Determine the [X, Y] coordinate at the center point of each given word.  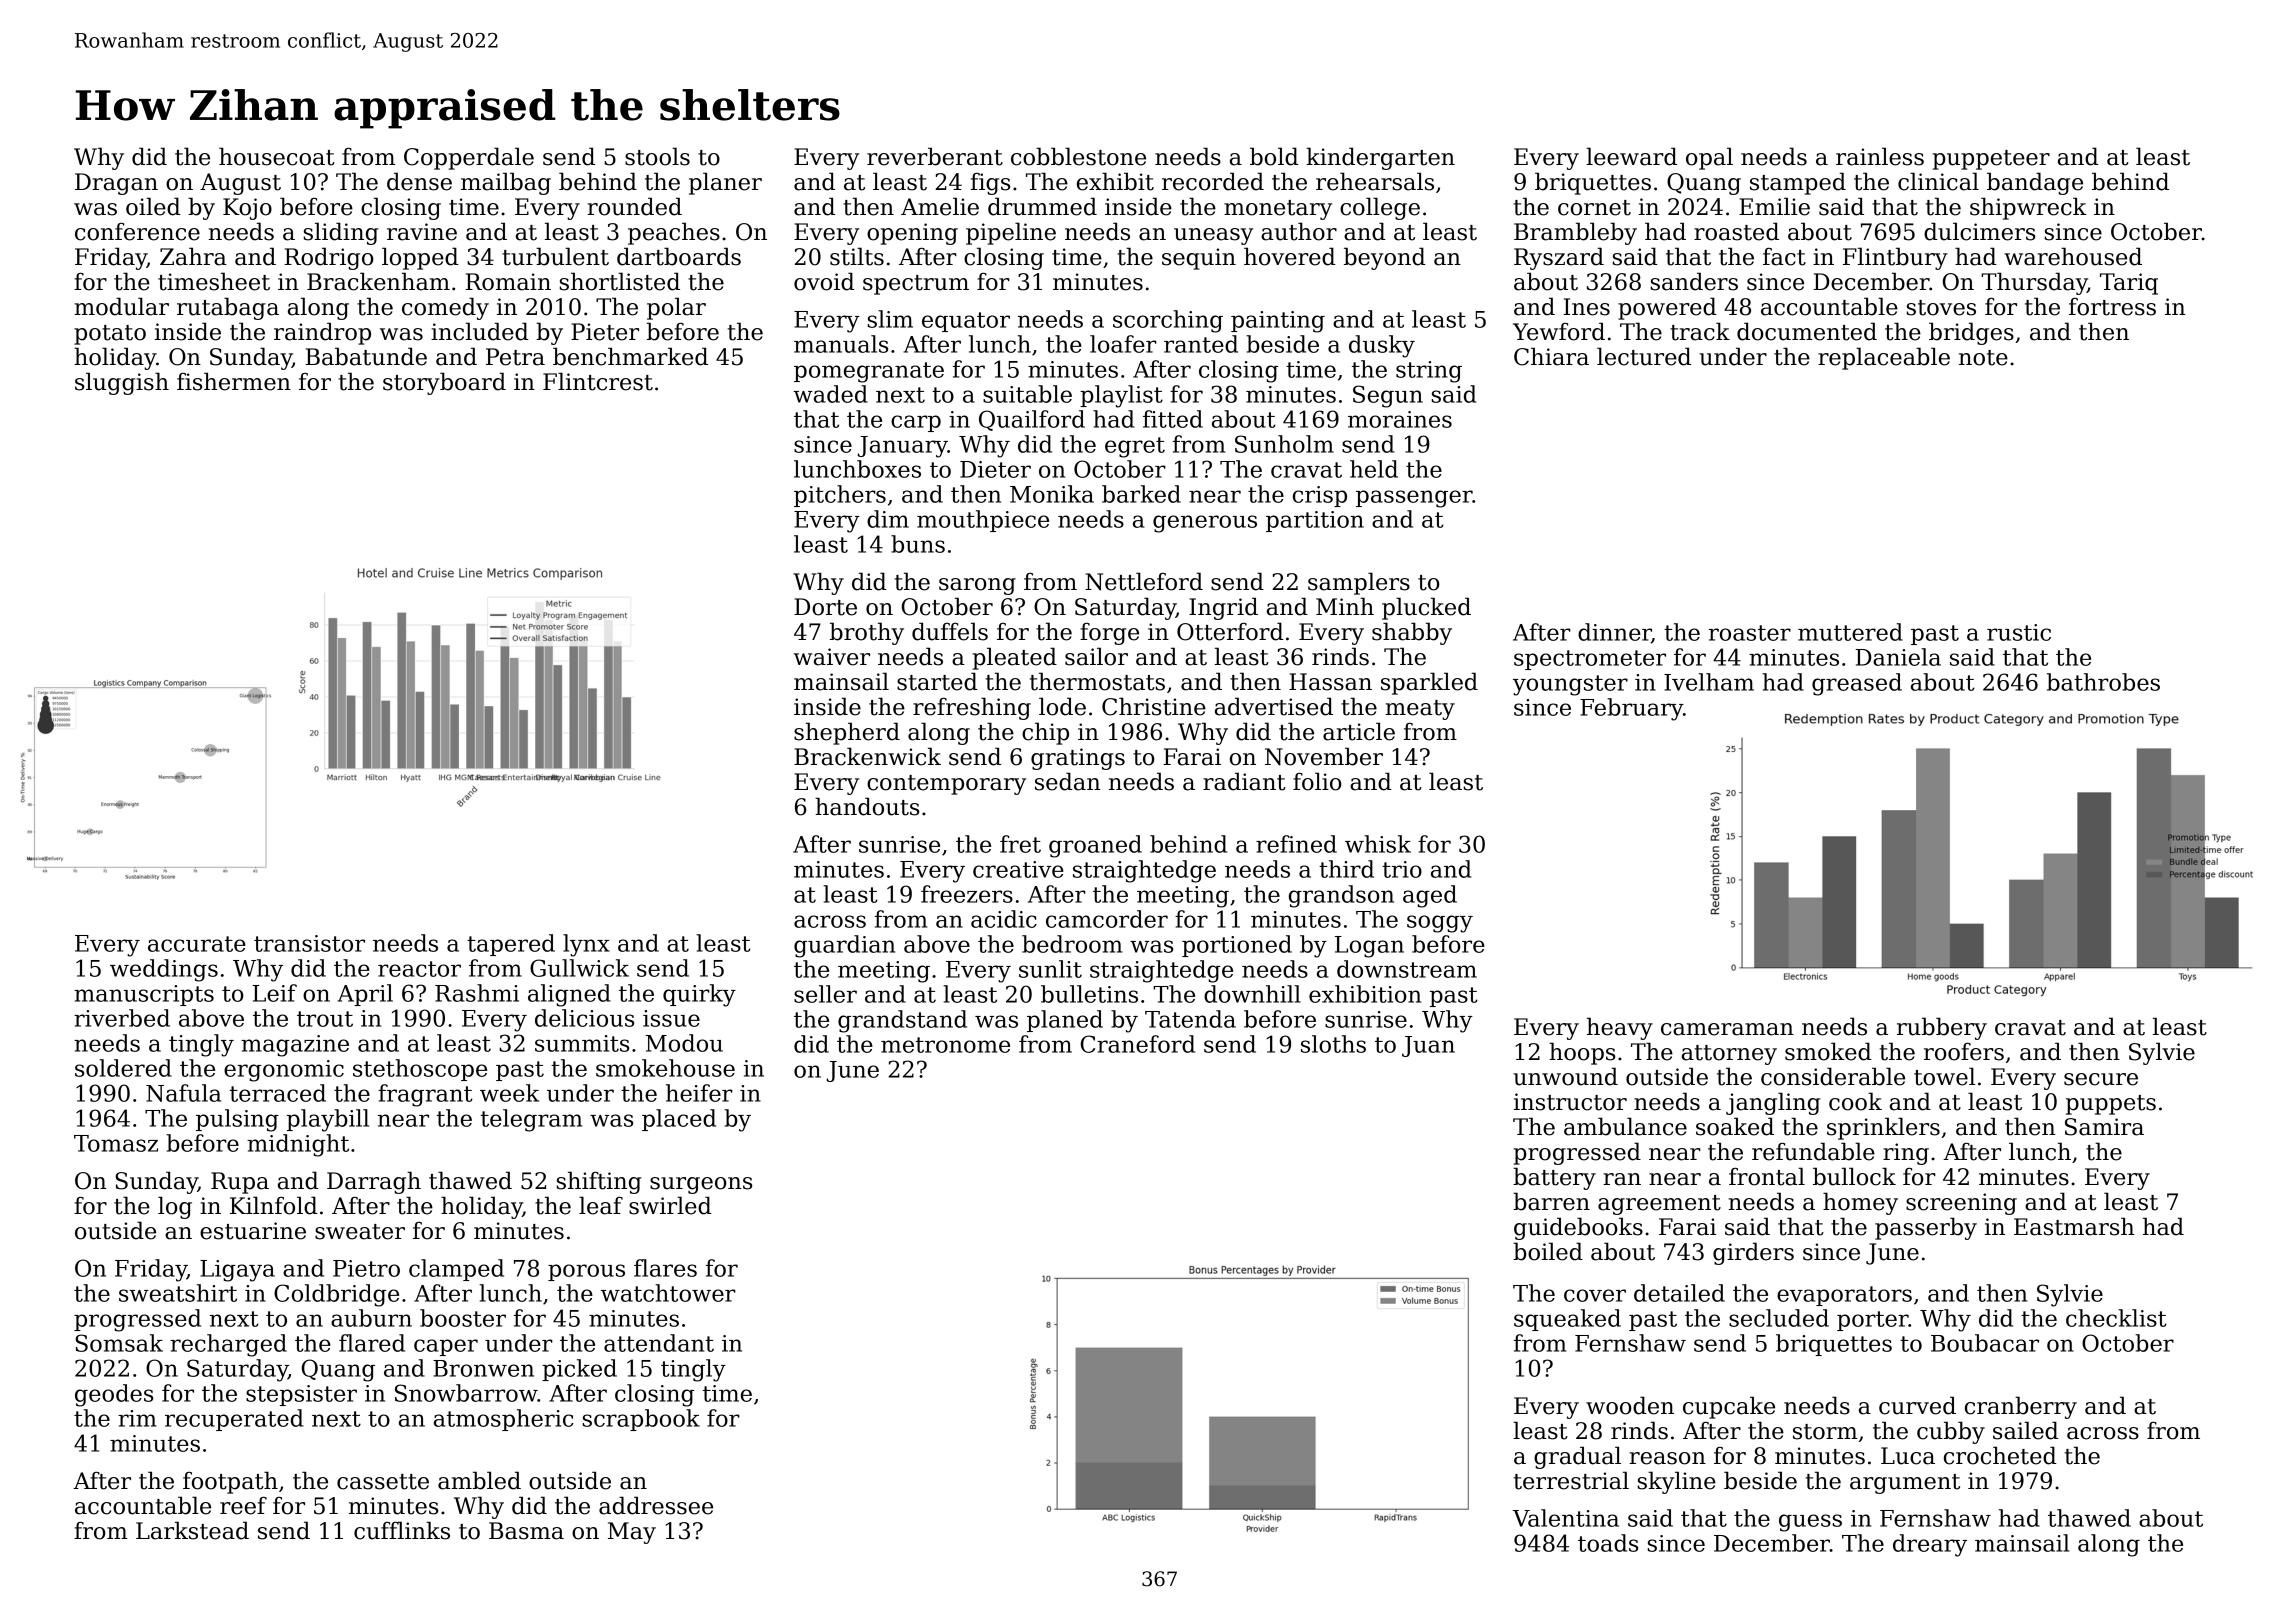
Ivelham [1709, 682]
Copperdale [469, 158]
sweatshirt [178, 1293]
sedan [1067, 781]
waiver [832, 657]
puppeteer [1991, 160]
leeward [1631, 156]
